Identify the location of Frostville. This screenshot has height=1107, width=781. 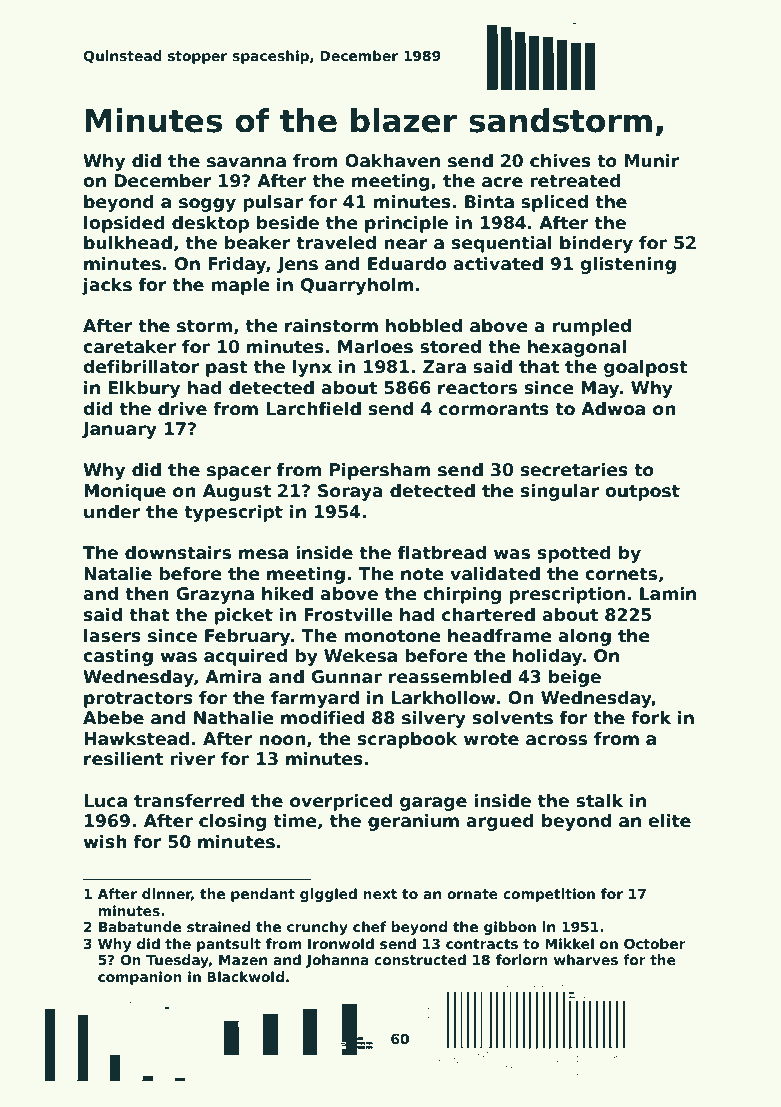
(348, 615).
